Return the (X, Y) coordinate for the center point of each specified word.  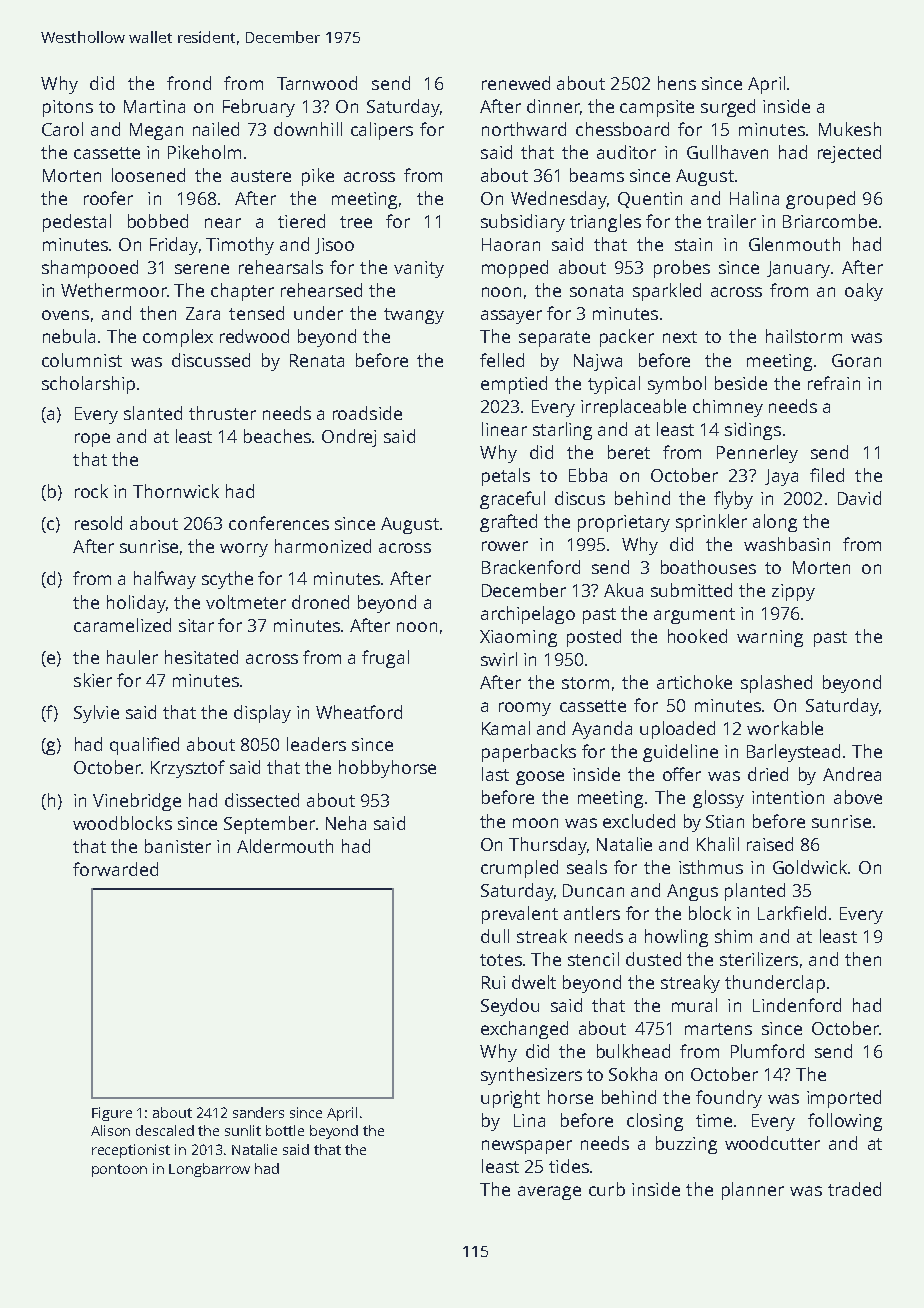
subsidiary (523, 223)
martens (718, 1029)
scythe (227, 580)
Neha (346, 823)
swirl (499, 659)
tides (569, 1166)
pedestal (77, 223)
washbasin (787, 544)
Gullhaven (727, 152)
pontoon (119, 1170)
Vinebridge (137, 802)
